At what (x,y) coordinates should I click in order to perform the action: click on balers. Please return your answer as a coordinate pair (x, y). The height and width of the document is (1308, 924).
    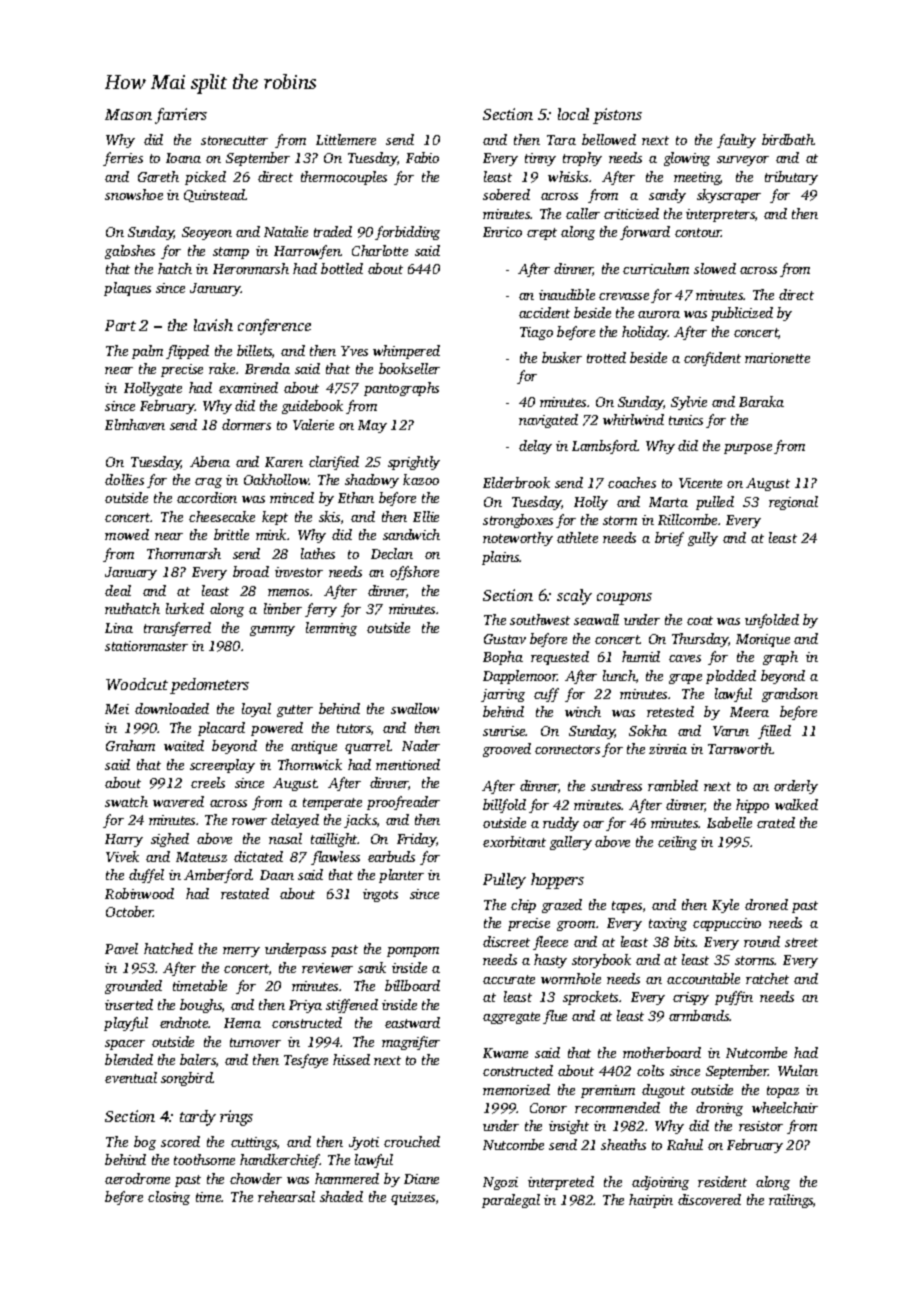
    Looking at the image, I should click on (198, 1059).
